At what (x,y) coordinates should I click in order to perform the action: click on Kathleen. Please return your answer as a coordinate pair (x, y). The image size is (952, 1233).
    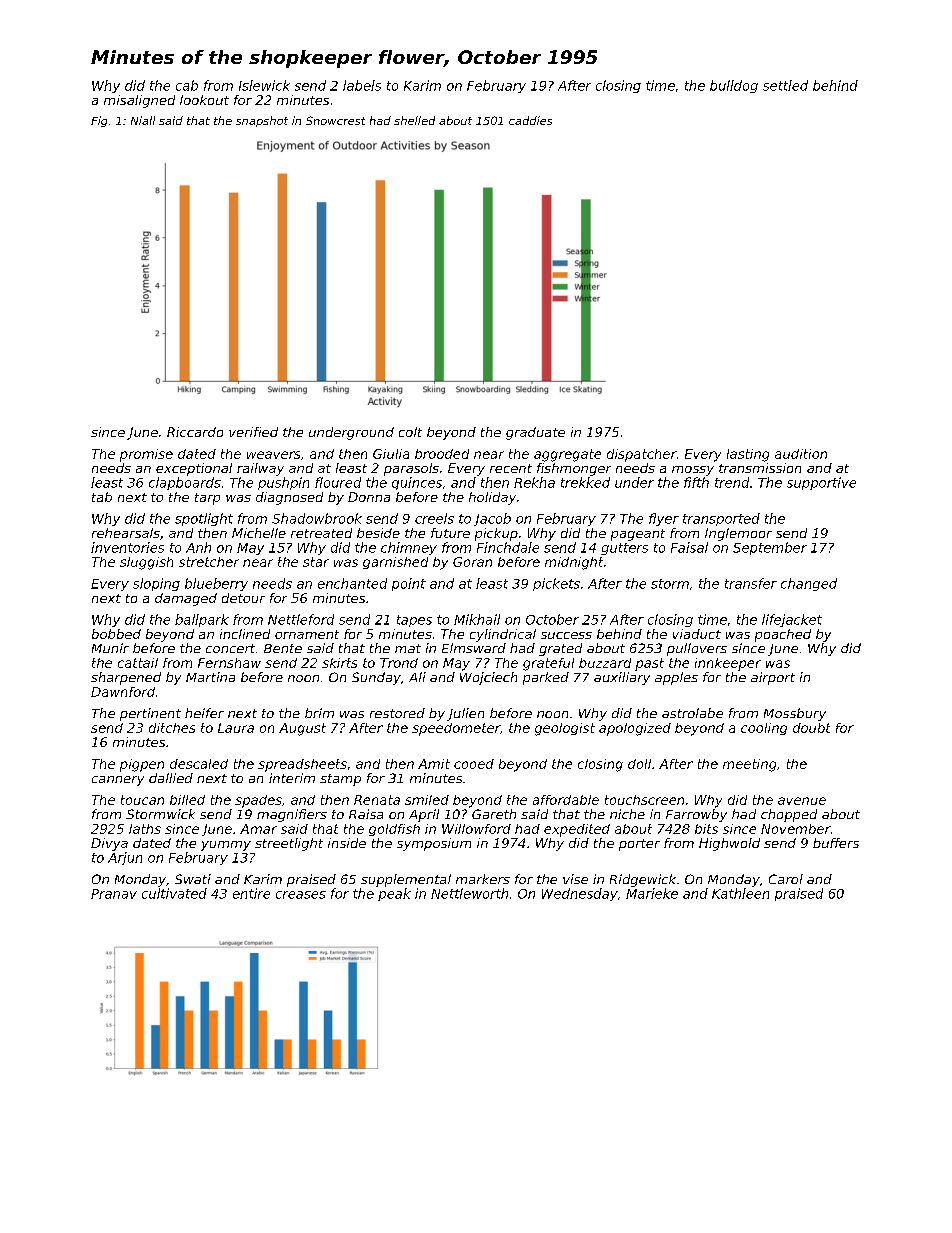
    Looking at the image, I should click on (740, 893).
